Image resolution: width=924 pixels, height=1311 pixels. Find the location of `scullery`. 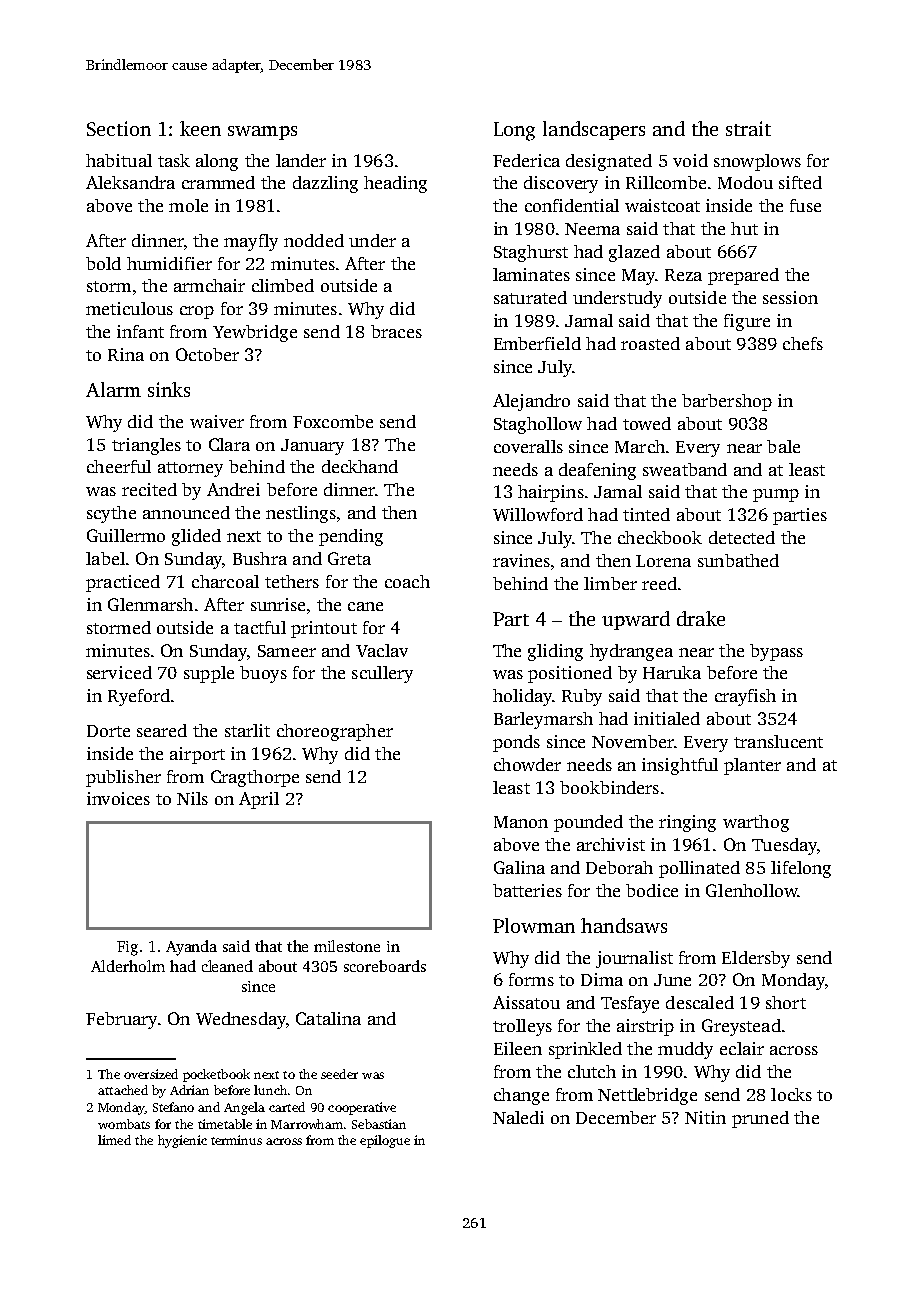

scullery is located at coordinates (382, 674).
